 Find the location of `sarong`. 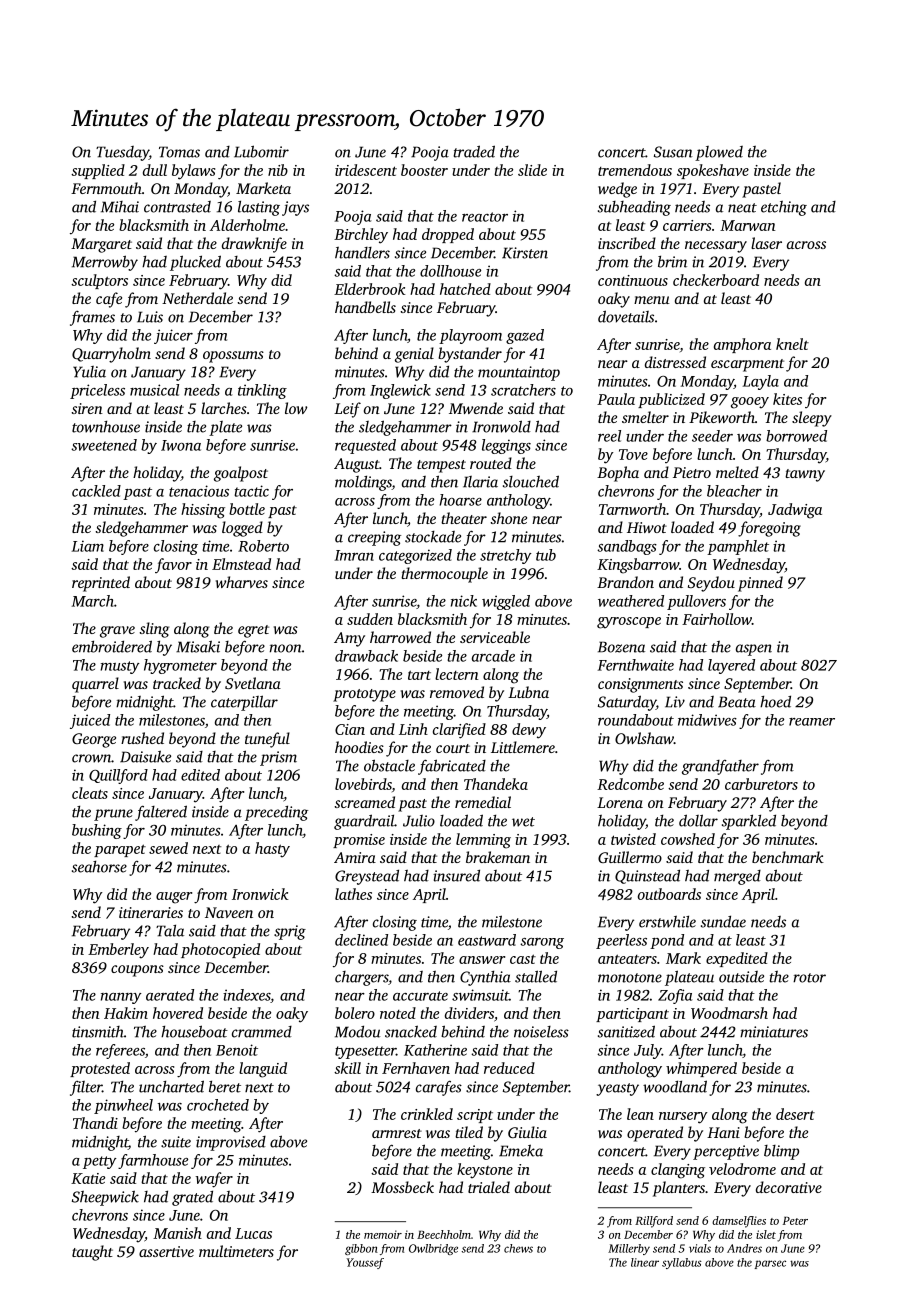

sarong is located at coordinates (542, 943).
